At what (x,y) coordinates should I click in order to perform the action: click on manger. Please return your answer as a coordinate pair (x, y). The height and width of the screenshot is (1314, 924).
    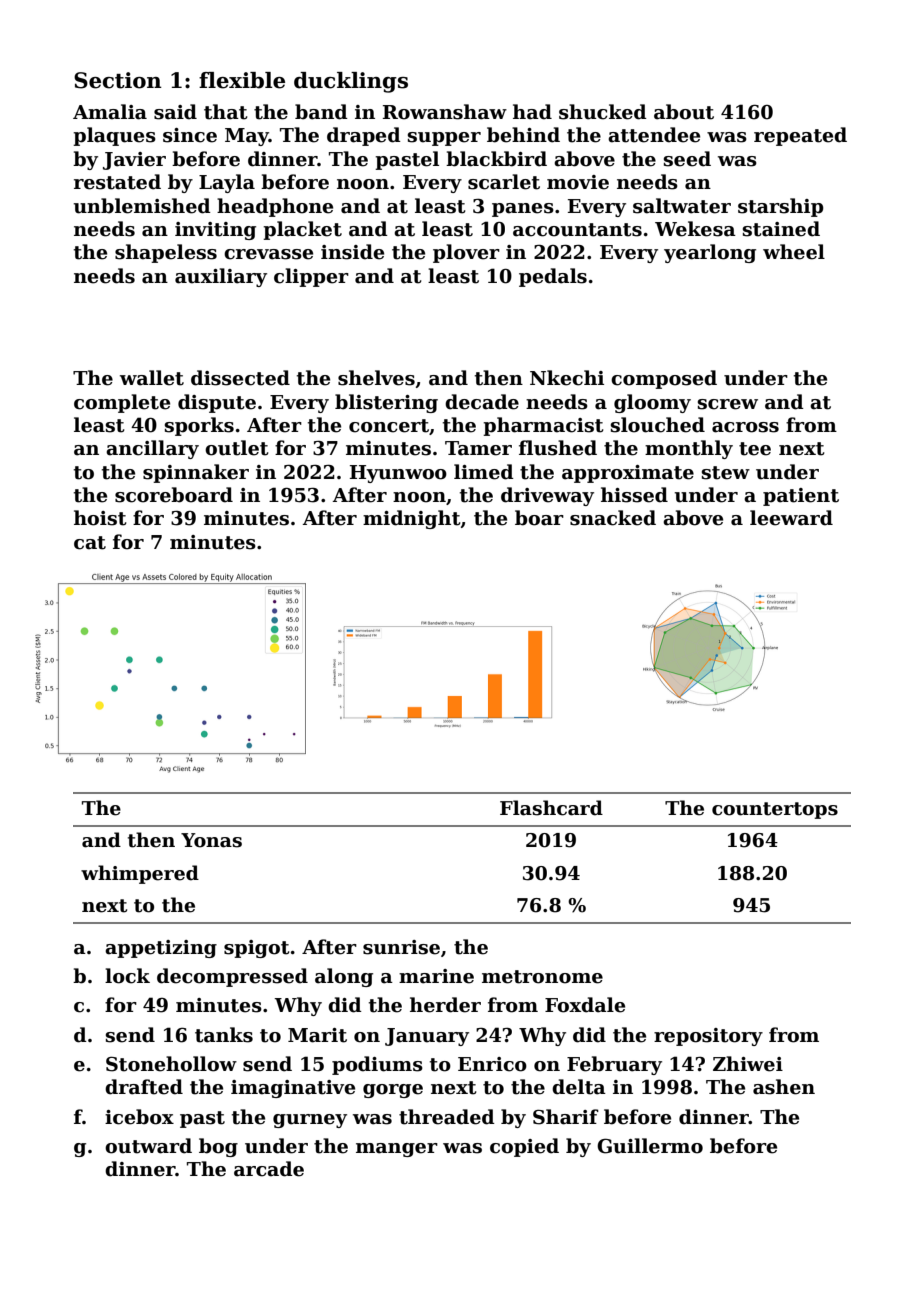
    Looking at the image, I should click on (397, 1150).
